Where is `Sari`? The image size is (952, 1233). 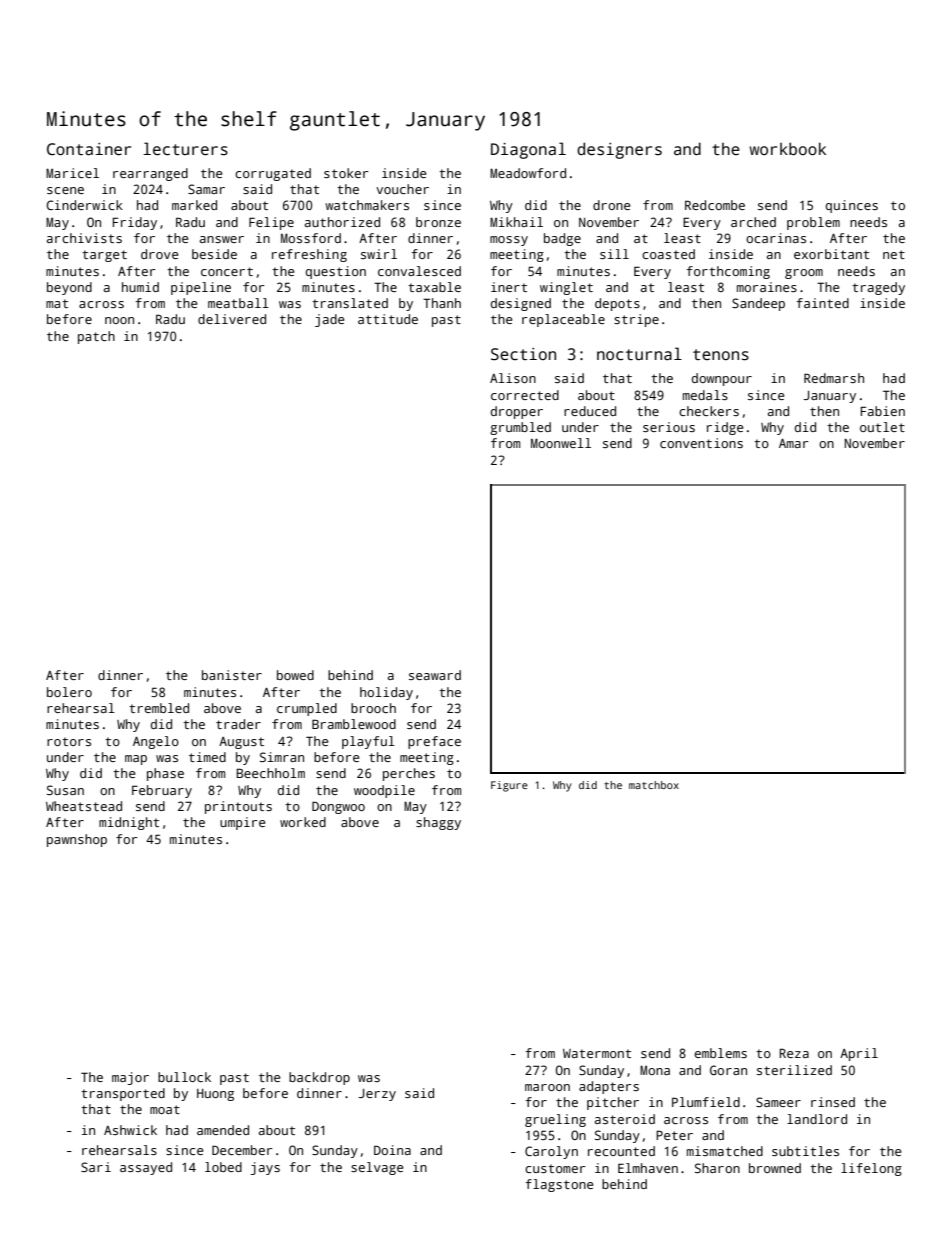 Sari is located at coordinates (96, 1167).
